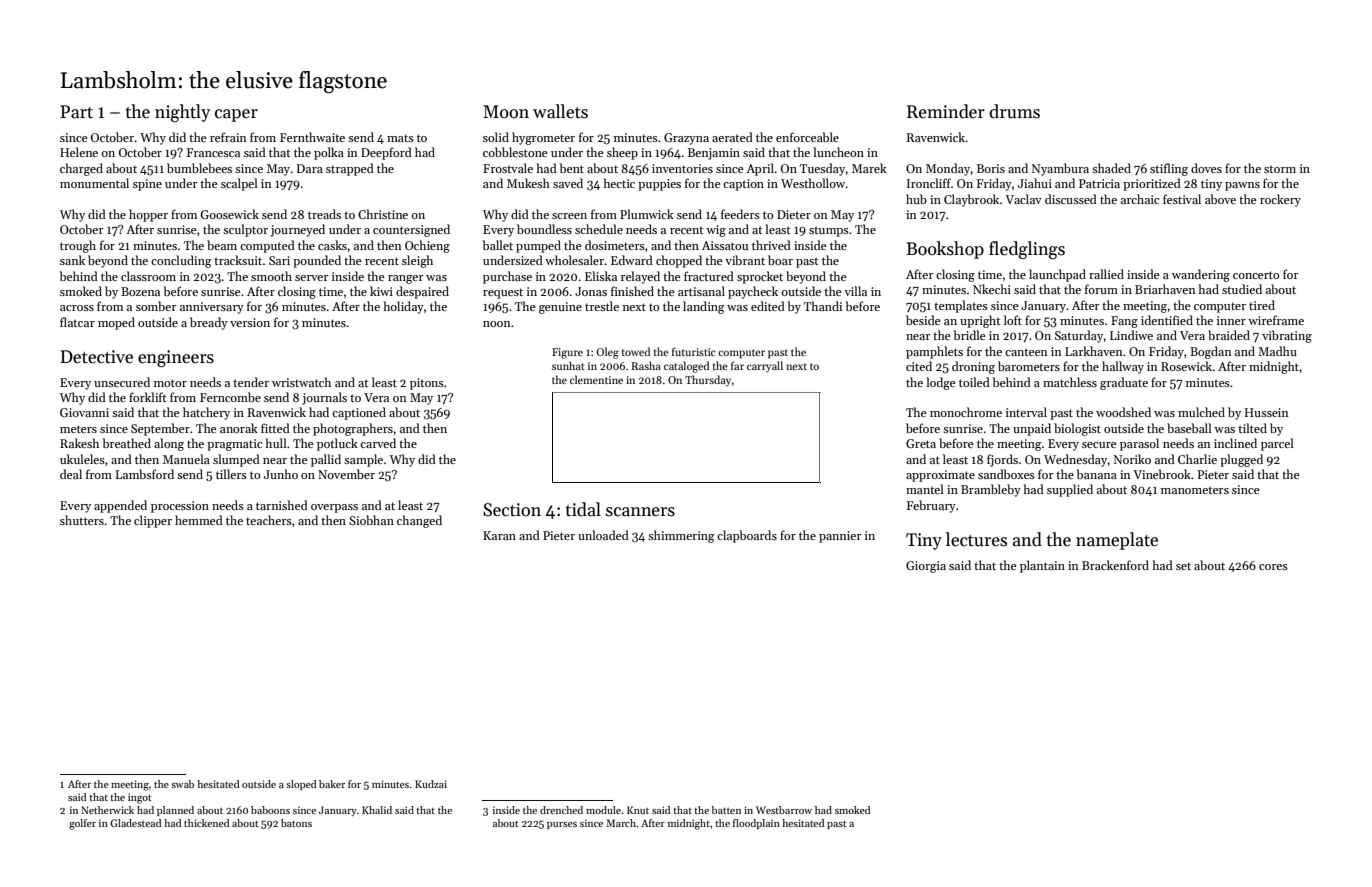 This page has width=1372, height=887. What do you see at coordinates (147, 185) in the page?
I see `spine` at bounding box center [147, 185].
